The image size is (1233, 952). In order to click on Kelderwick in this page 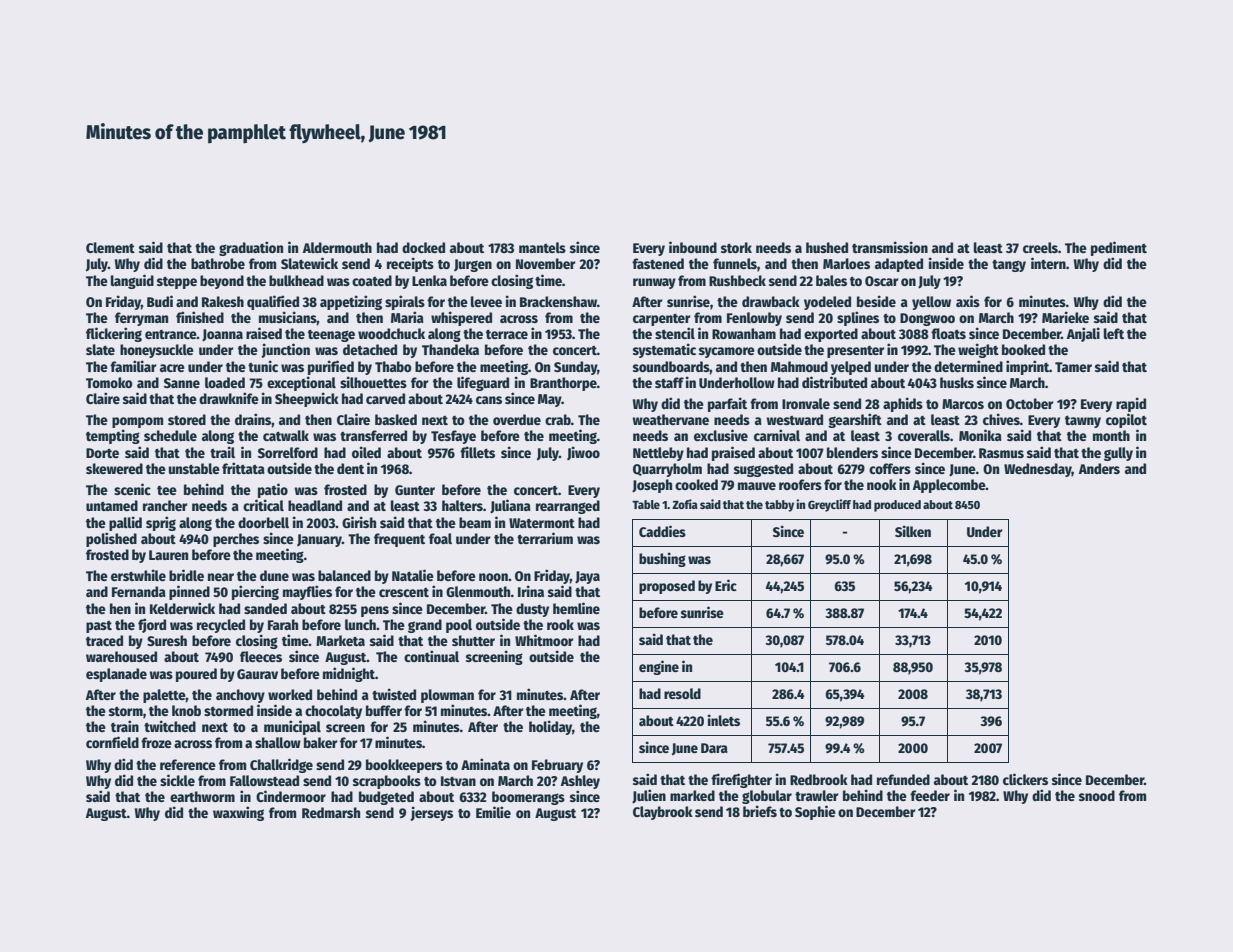, I will do `click(182, 608)`.
